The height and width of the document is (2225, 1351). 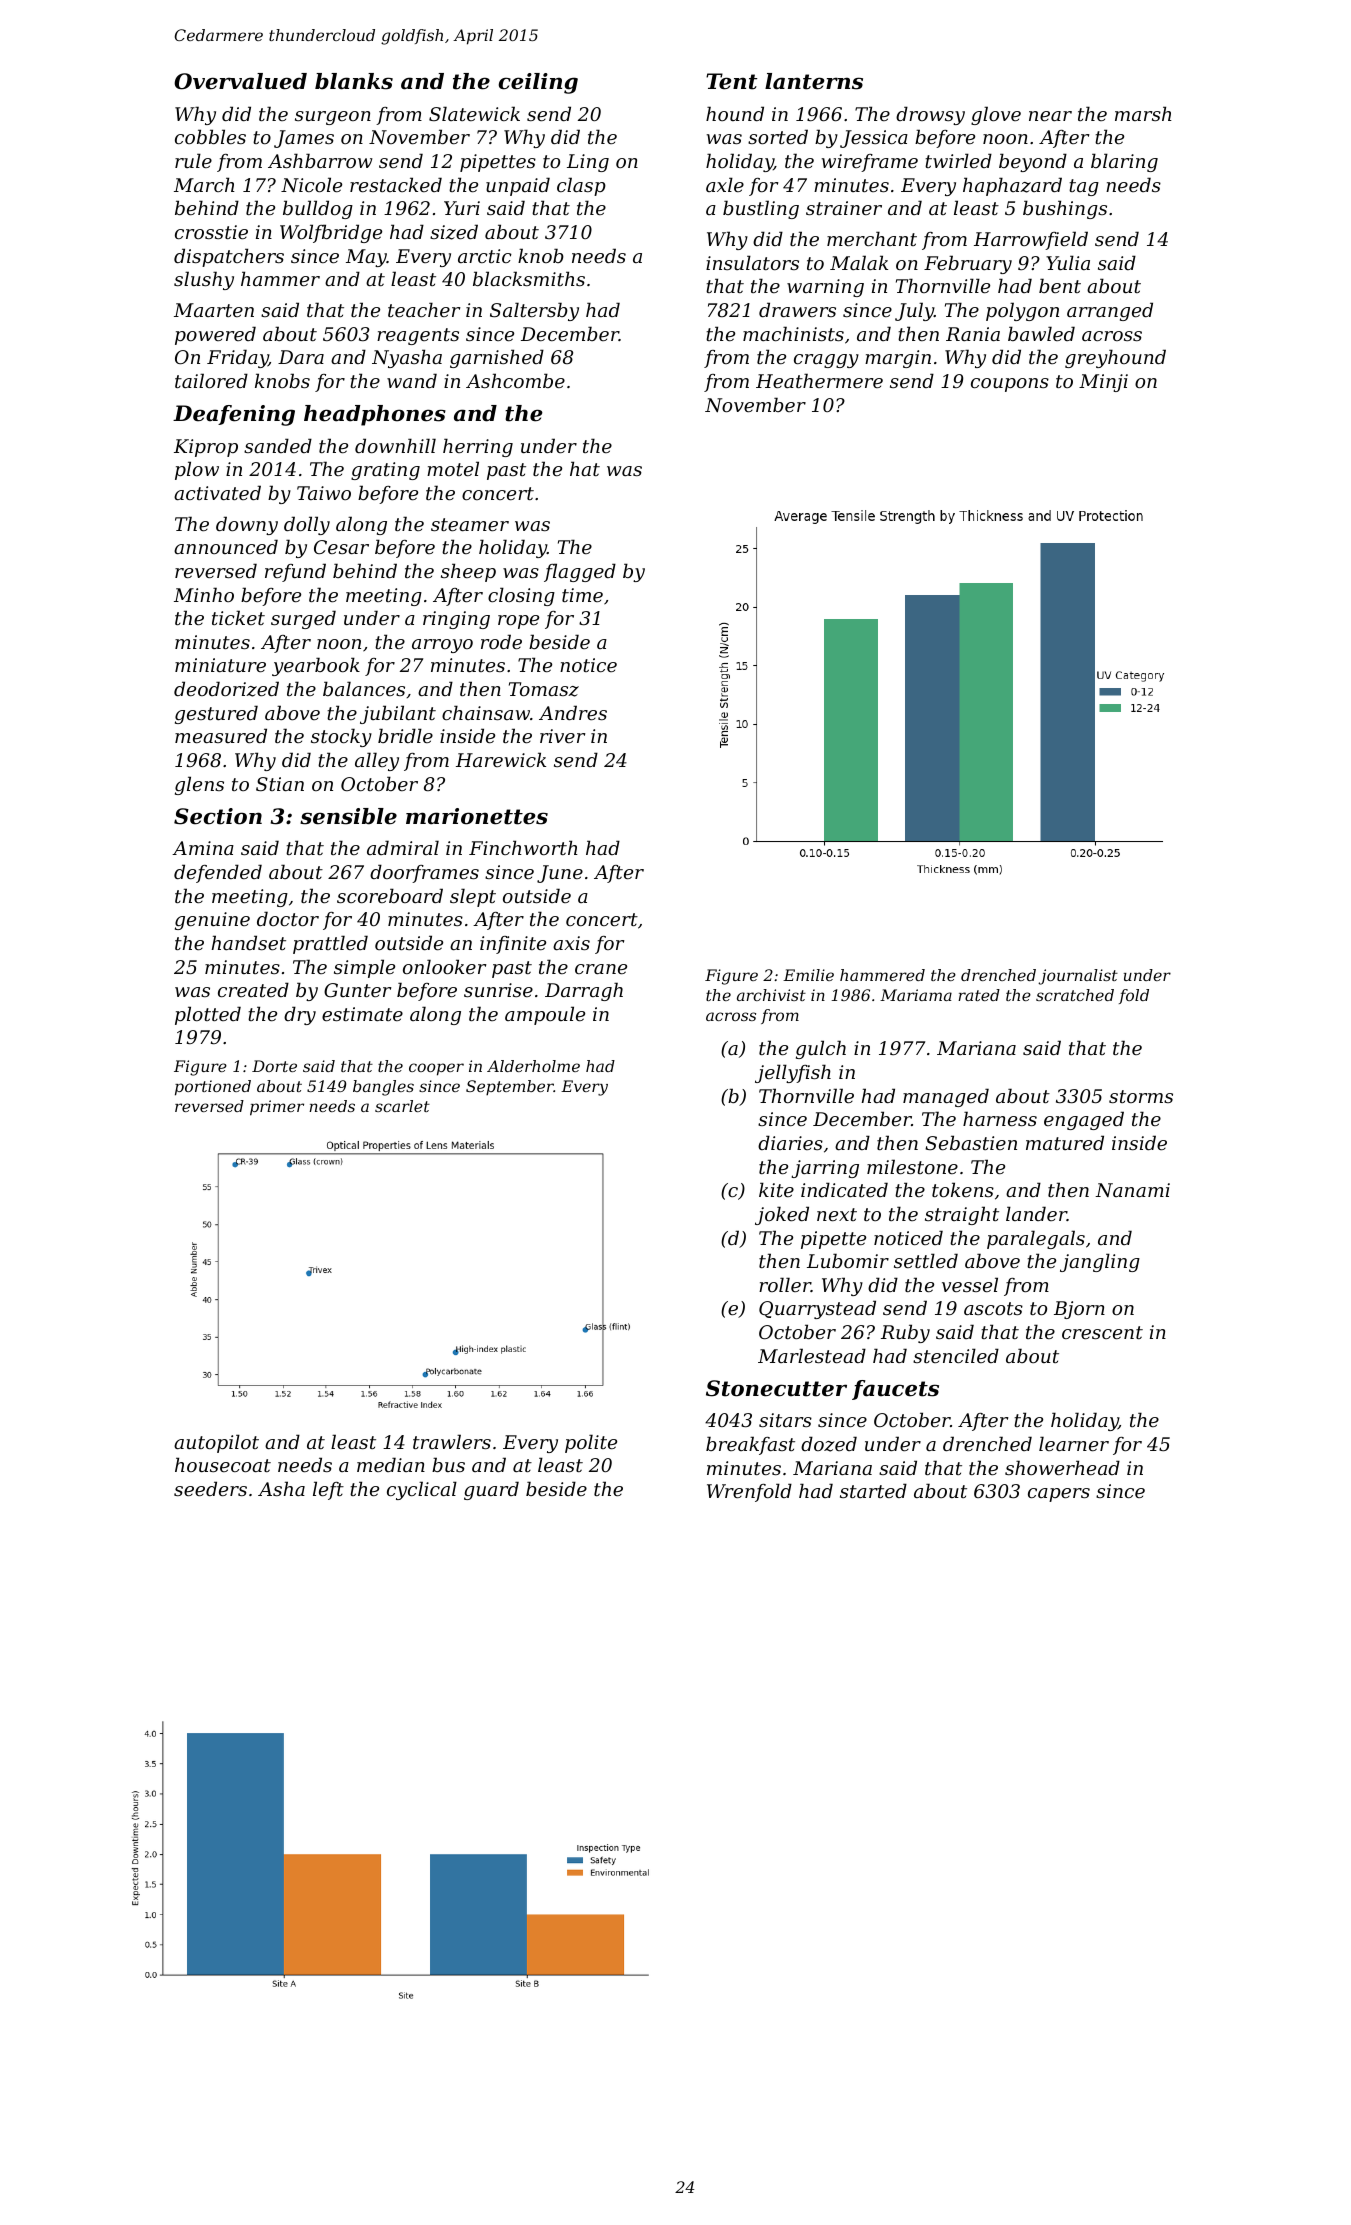 What do you see at coordinates (819, 380) in the document?
I see `Heathermere` at bounding box center [819, 380].
